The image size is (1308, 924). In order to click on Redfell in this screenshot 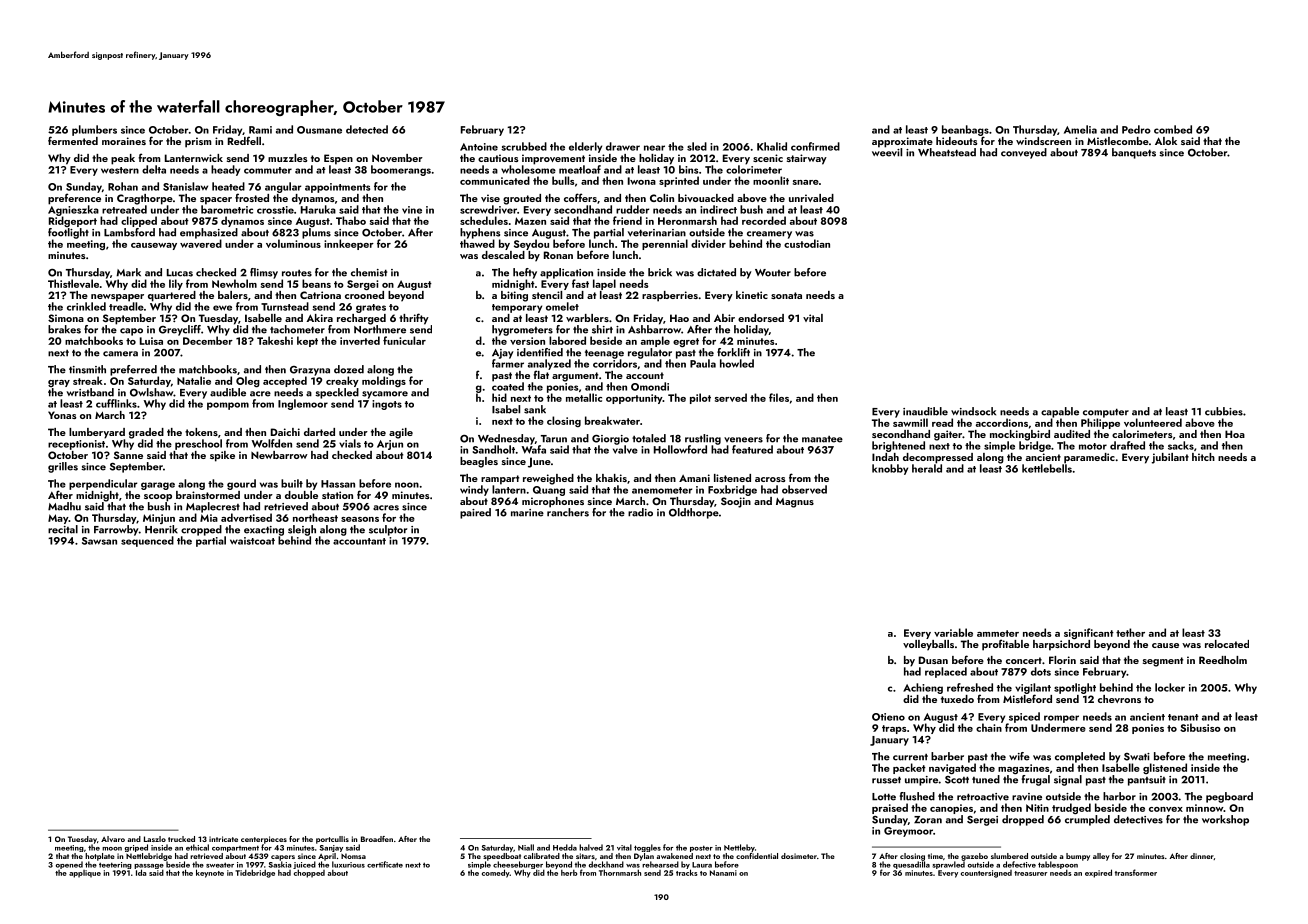, I will do `click(244, 140)`.
